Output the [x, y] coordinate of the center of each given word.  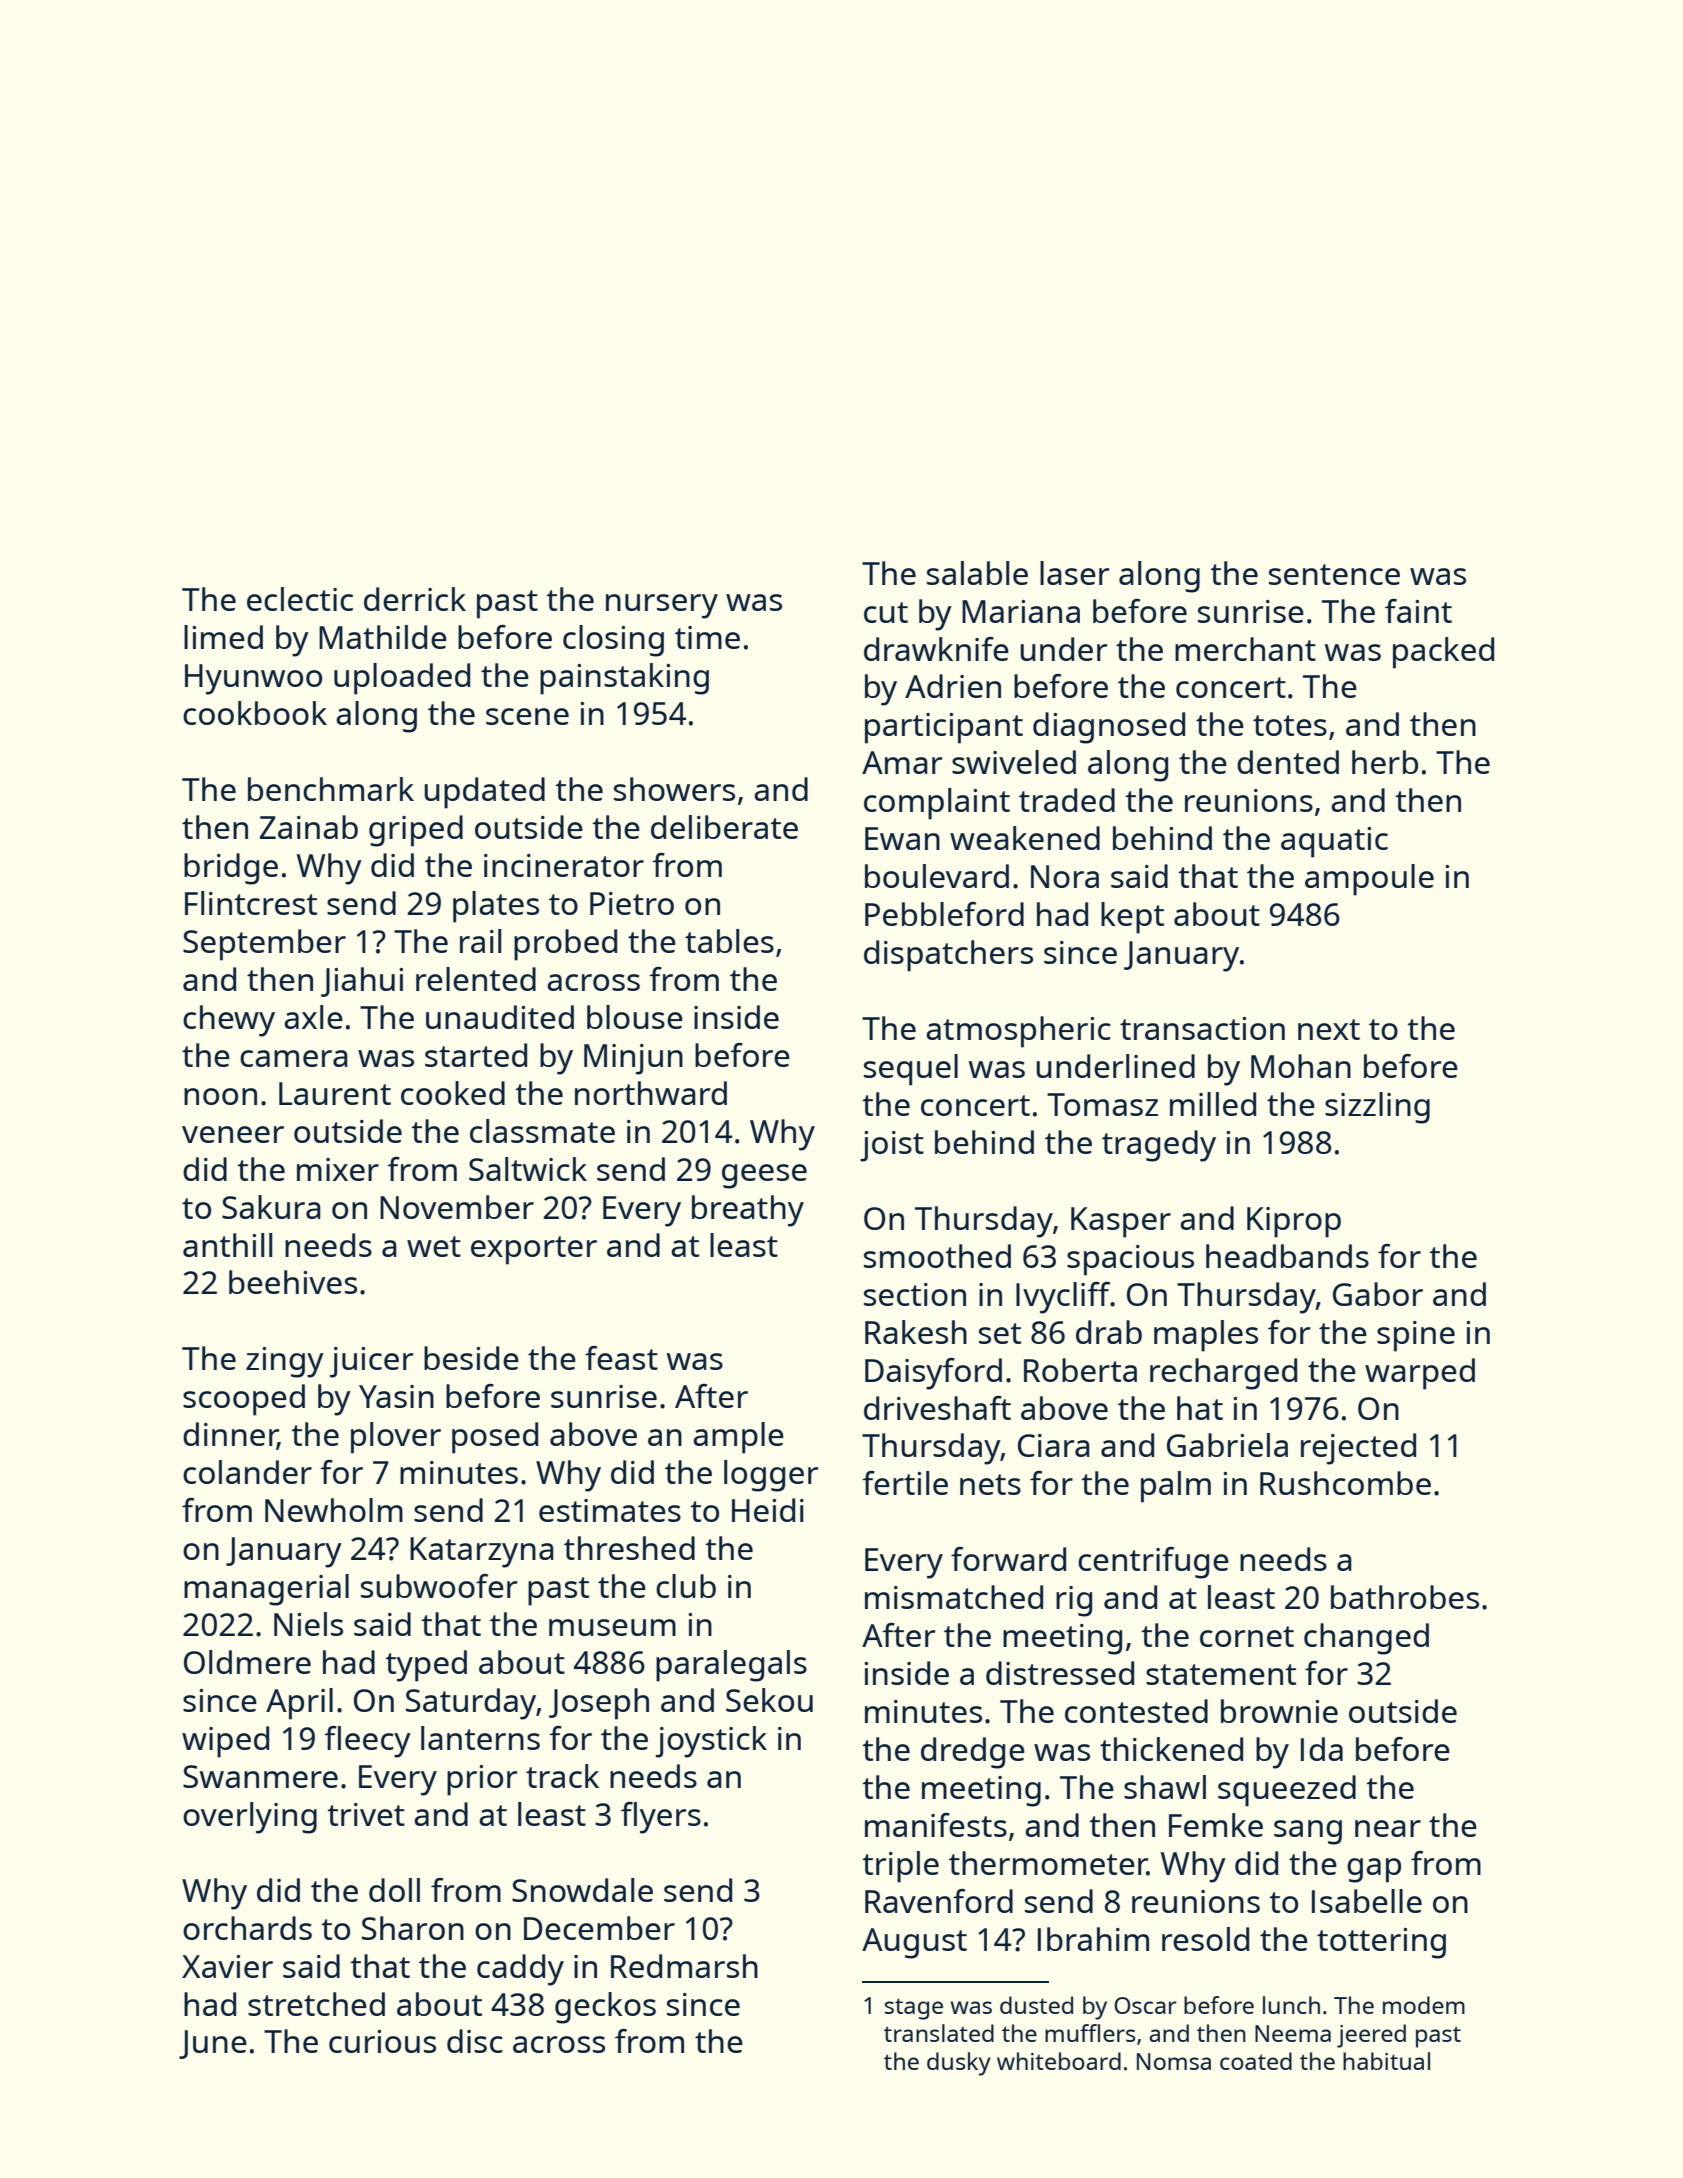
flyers [661, 1818]
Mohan [1301, 1066]
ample [738, 1438]
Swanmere [260, 1776]
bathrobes [1405, 1597]
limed [223, 637]
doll [394, 1890]
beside [471, 1358]
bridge [231, 869]
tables [729, 941]
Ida [1322, 1749]
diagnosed [1109, 728]
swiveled [1014, 762]
